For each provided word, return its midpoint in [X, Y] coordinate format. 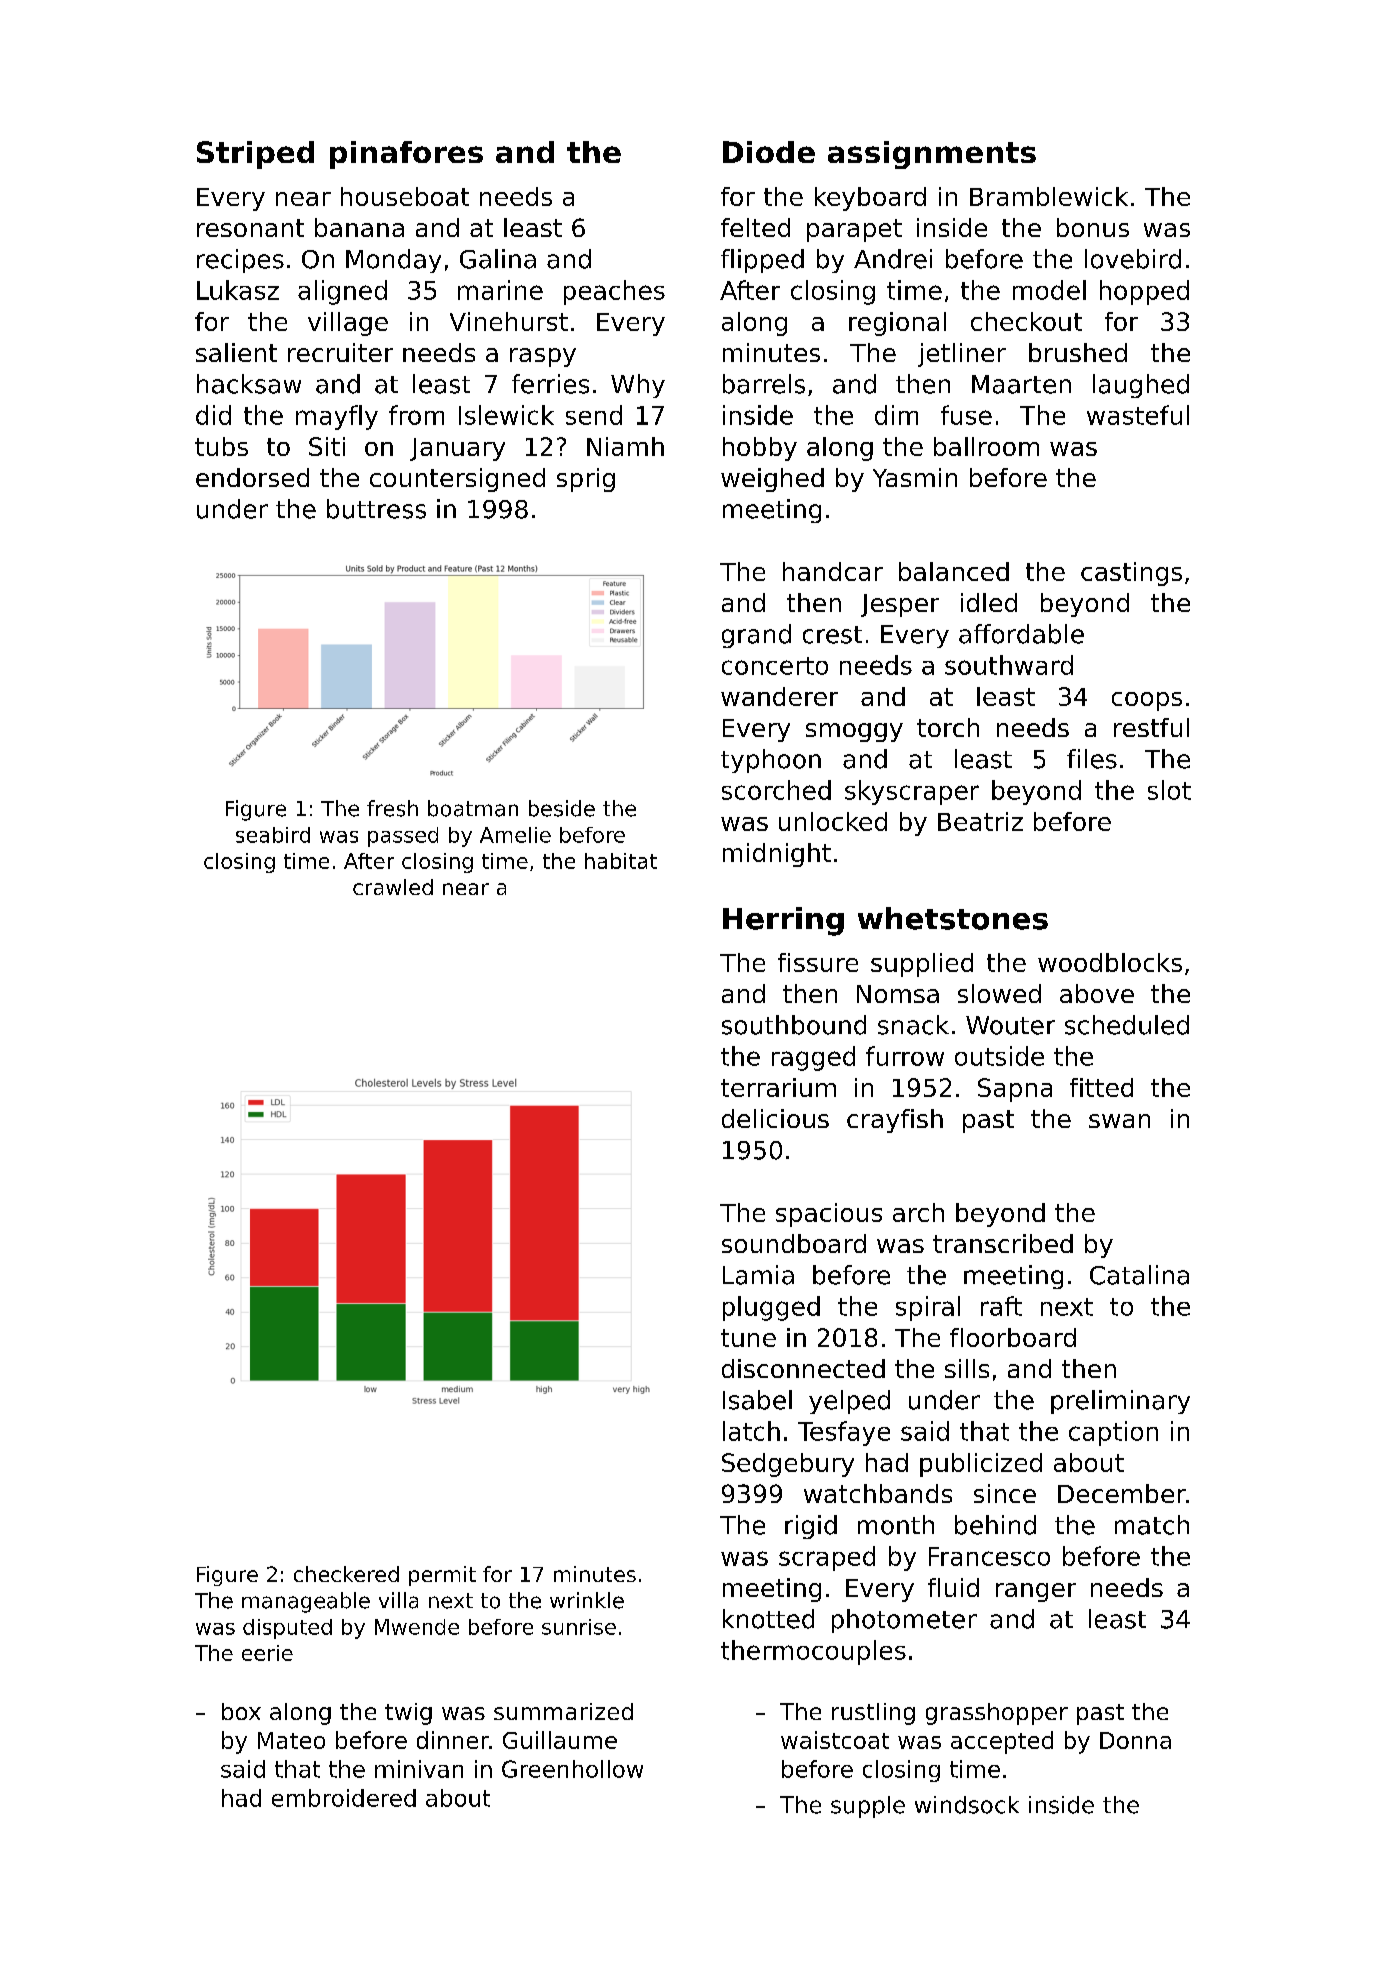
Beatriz [980, 821]
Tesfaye [844, 1433]
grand [756, 636]
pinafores [406, 155]
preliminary [1120, 1402]
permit [442, 1576]
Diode [769, 152]
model [1049, 290]
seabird [273, 835]
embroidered [344, 1798]
